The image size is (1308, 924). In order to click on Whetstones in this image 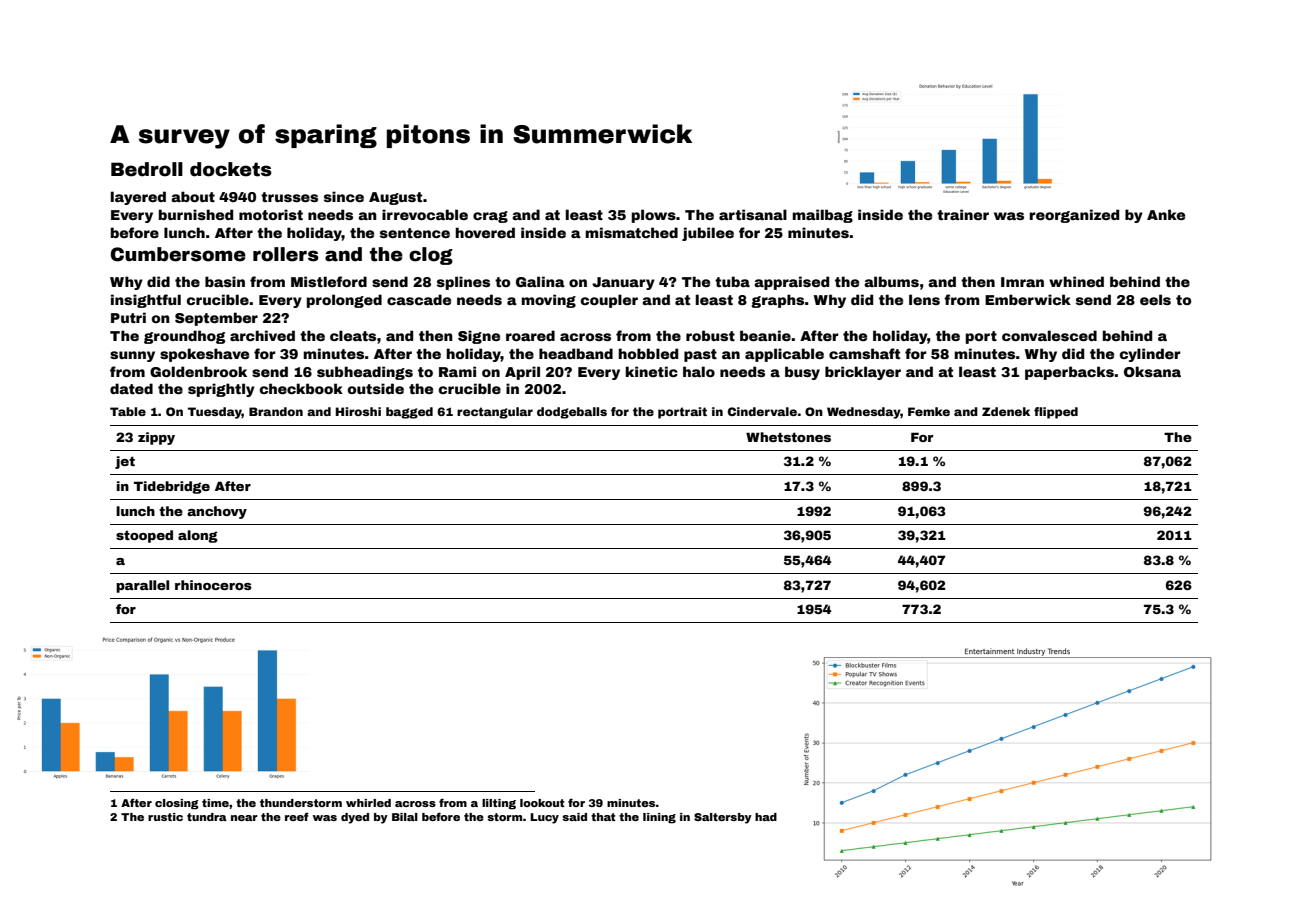, I will do `click(788, 437)`.
